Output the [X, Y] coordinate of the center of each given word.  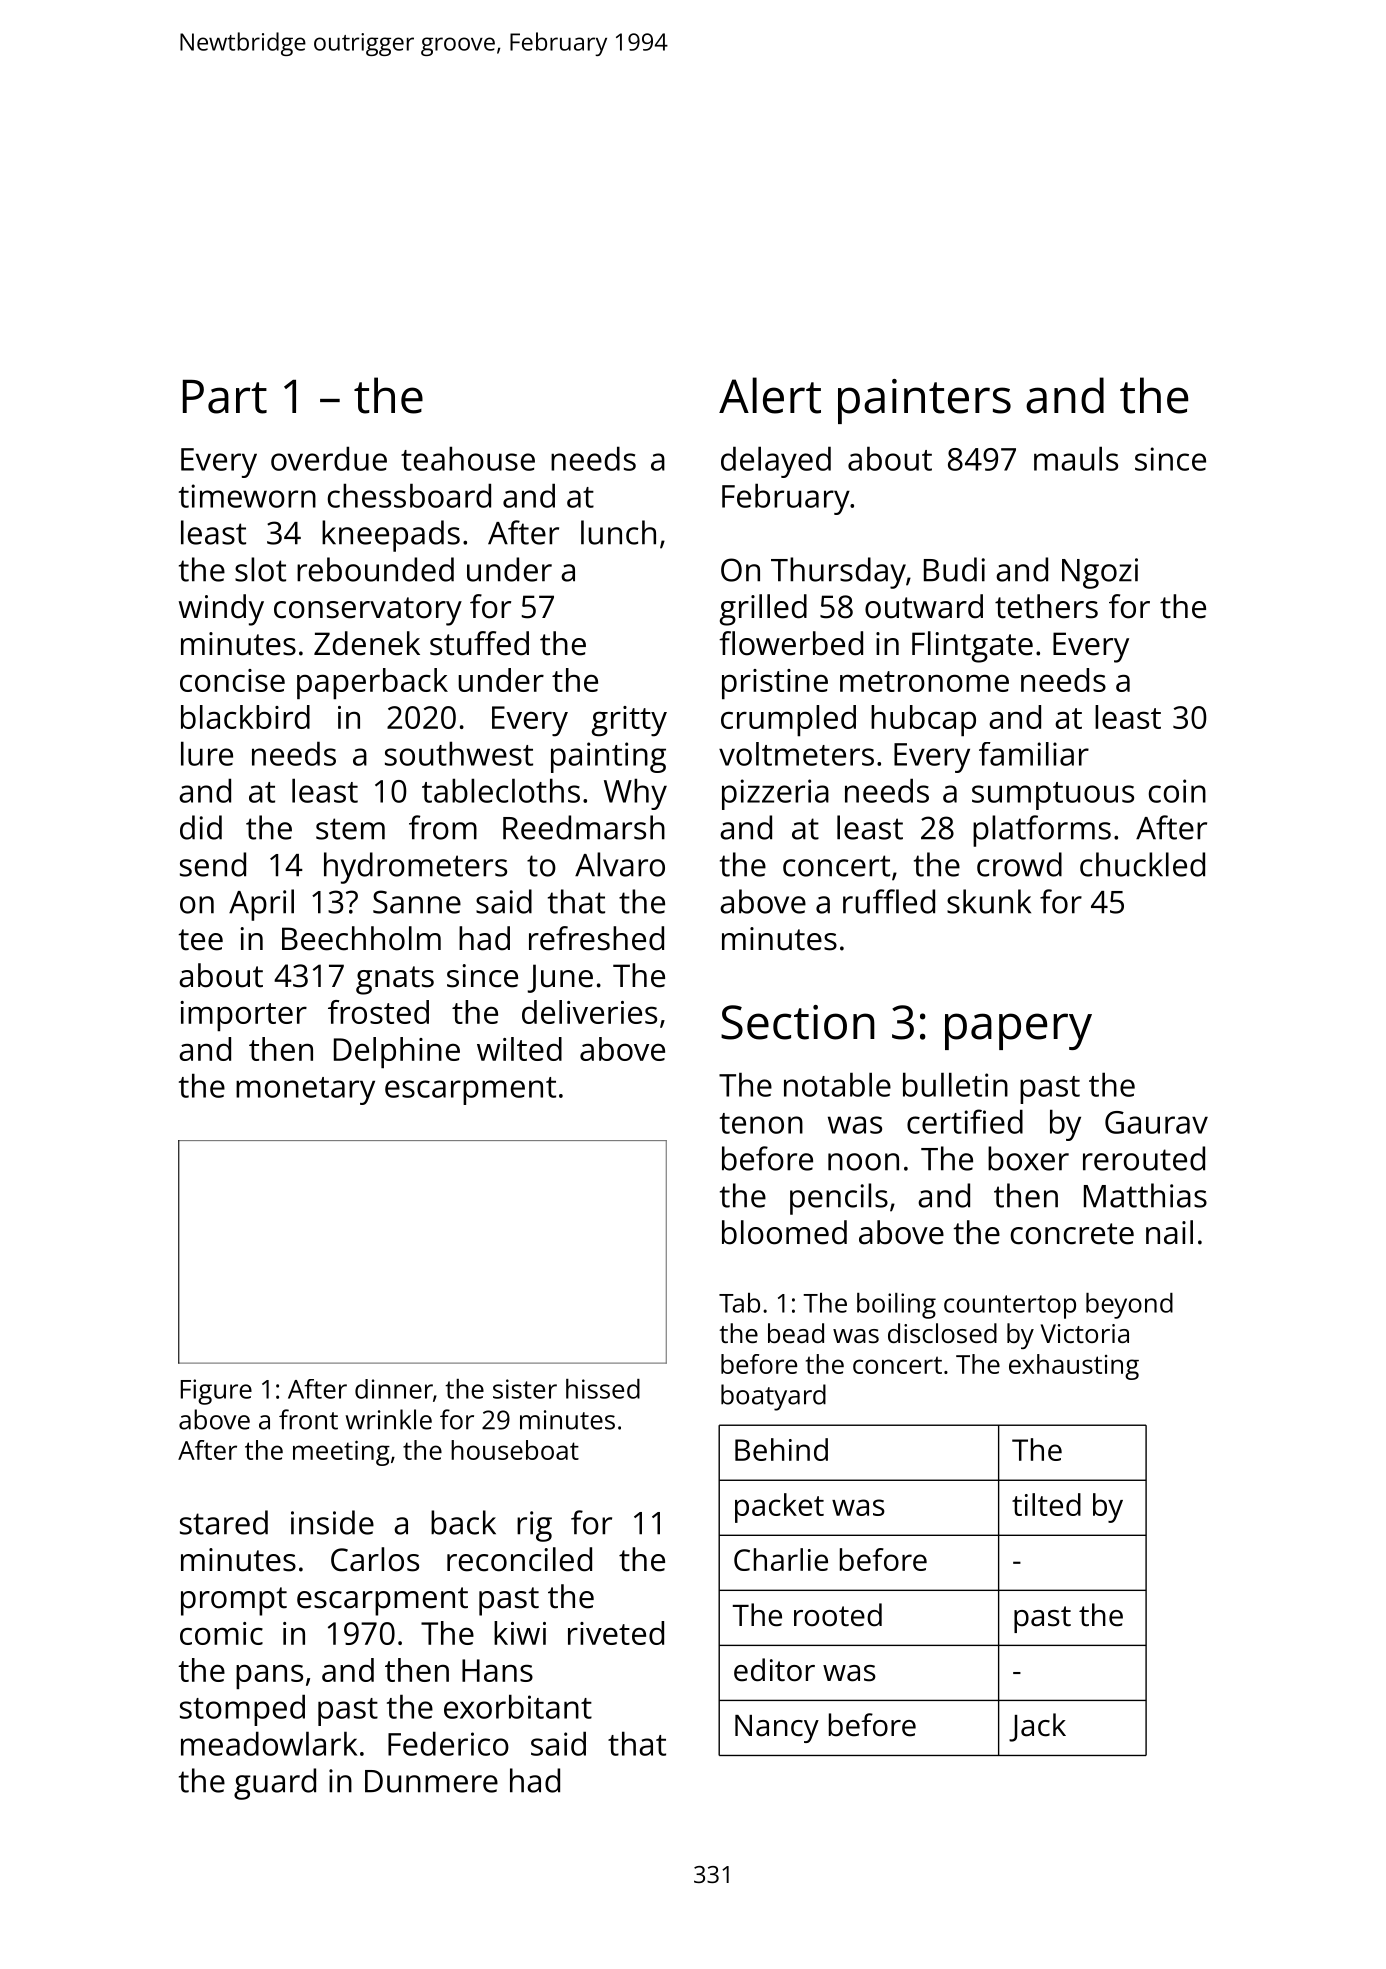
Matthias [1145, 1195]
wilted [519, 1049]
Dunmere [431, 1781]
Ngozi [1100, 573]
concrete [1072, 1234]
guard [275, 1784]
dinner [394, 1389]
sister [525, 1389]
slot [260, 569]
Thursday [838, 573]
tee [200, 940]
